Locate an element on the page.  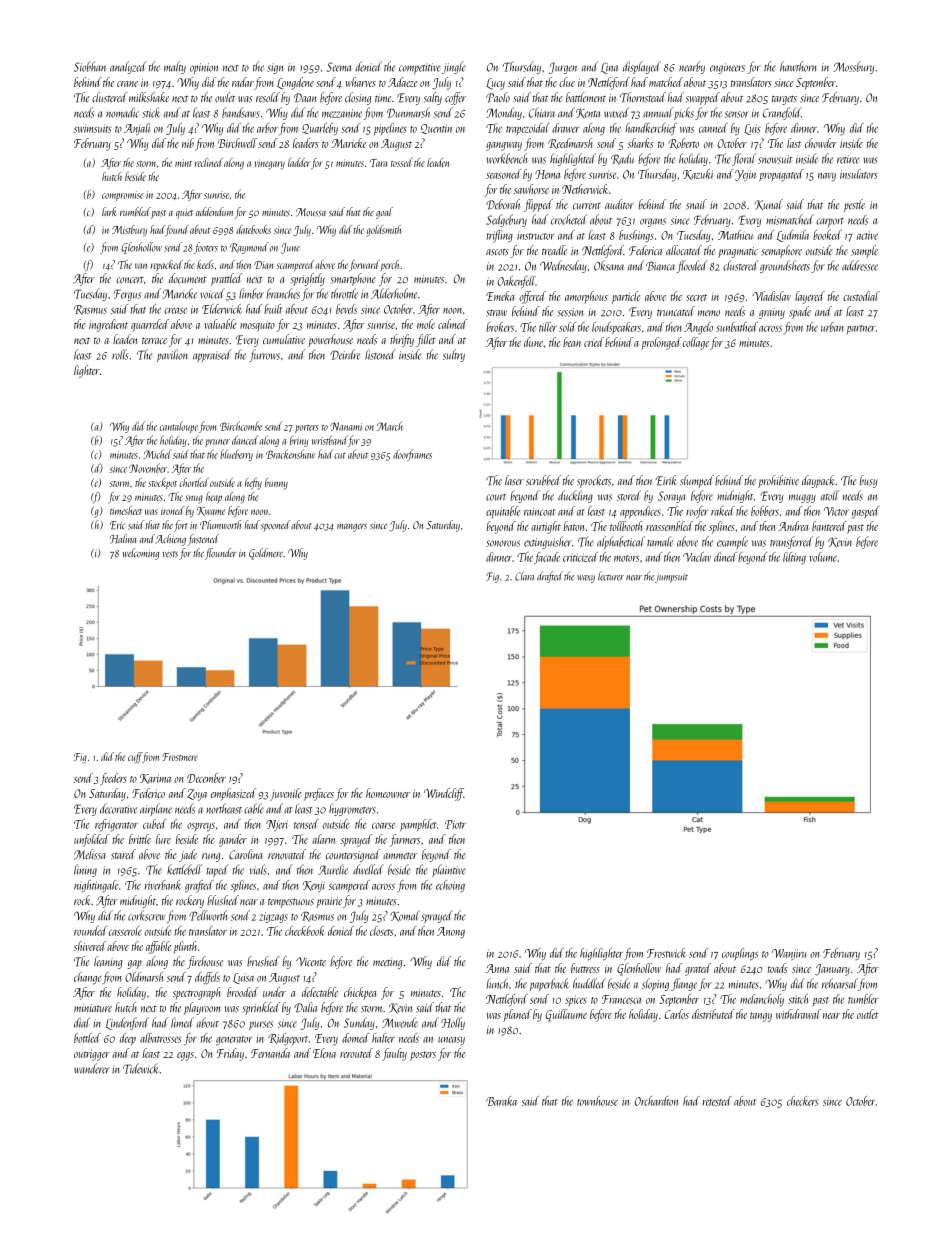
cried is located at coordinates (594, 342).
